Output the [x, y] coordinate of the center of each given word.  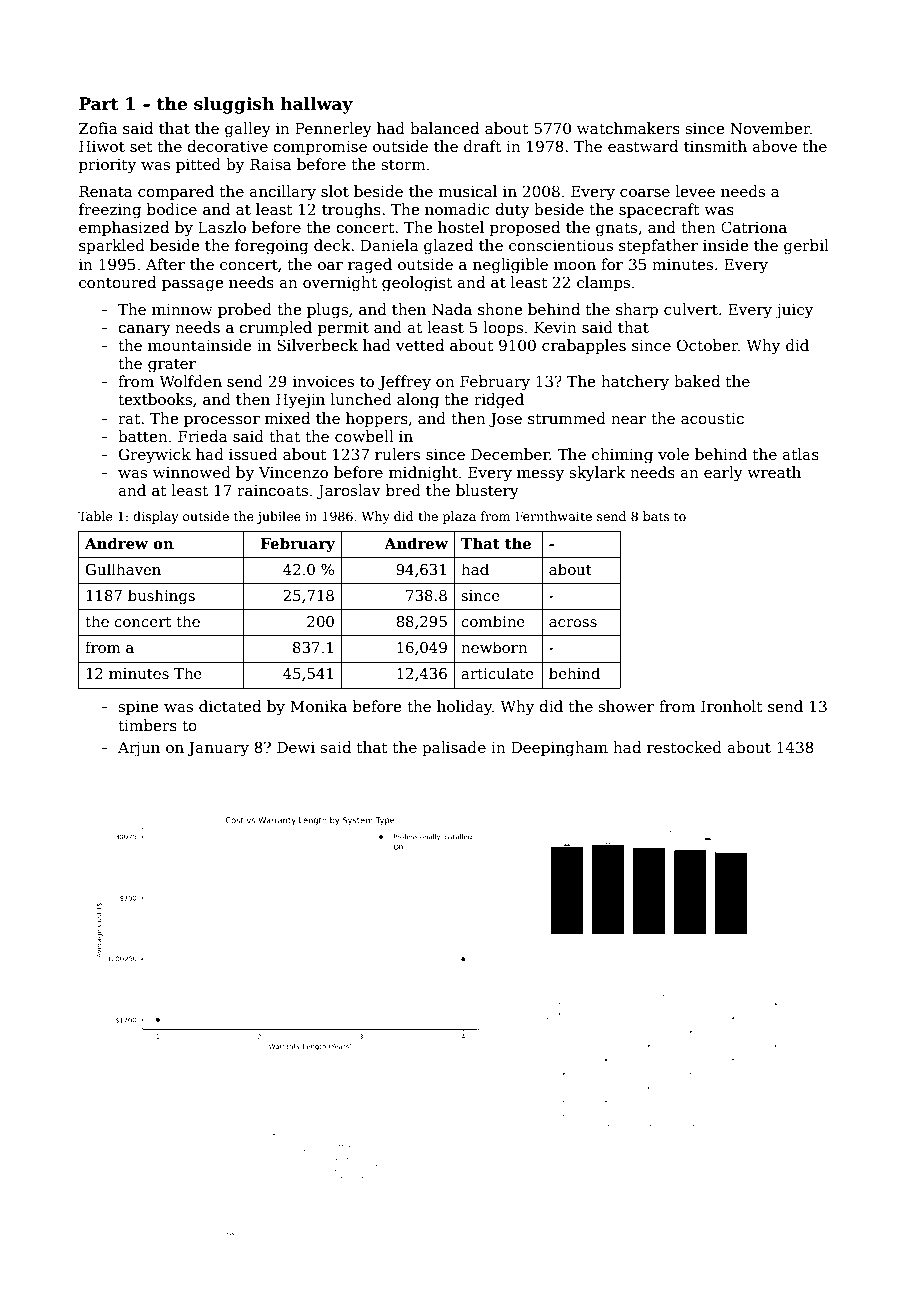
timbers [147, 725]
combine [493, 621]
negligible [510, 266]
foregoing [272, 247]
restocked [684, 747]
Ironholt [732, 706]
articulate [497, 673]
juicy [794, 311]
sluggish [234, 105]
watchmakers [628, 128]
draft [482, 146]
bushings [161, 597]
